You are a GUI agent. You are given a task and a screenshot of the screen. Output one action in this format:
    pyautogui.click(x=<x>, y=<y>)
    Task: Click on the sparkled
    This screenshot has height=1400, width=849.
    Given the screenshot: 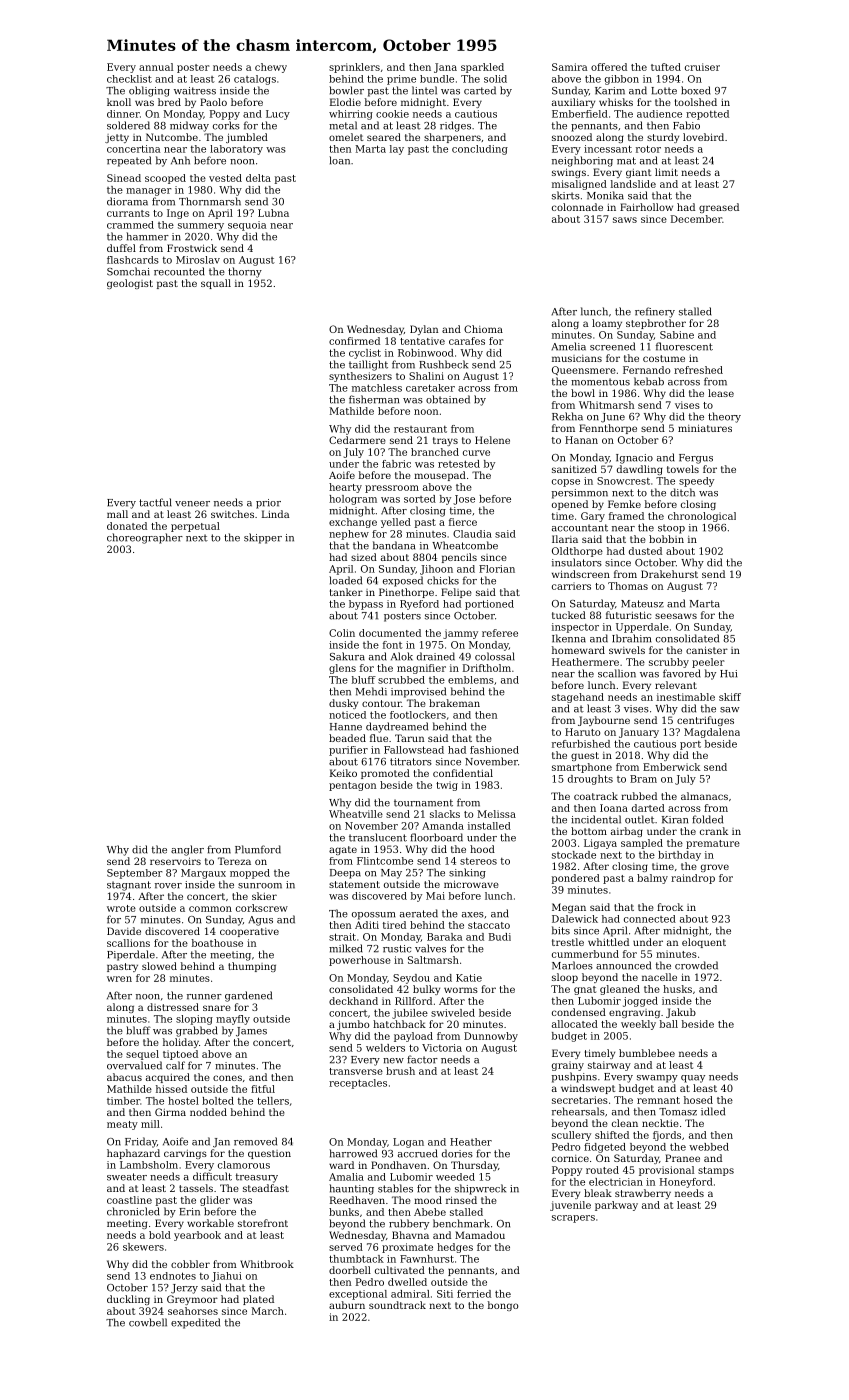 What is the action you would take?
    pyautogui.click(x=482, y=68)
